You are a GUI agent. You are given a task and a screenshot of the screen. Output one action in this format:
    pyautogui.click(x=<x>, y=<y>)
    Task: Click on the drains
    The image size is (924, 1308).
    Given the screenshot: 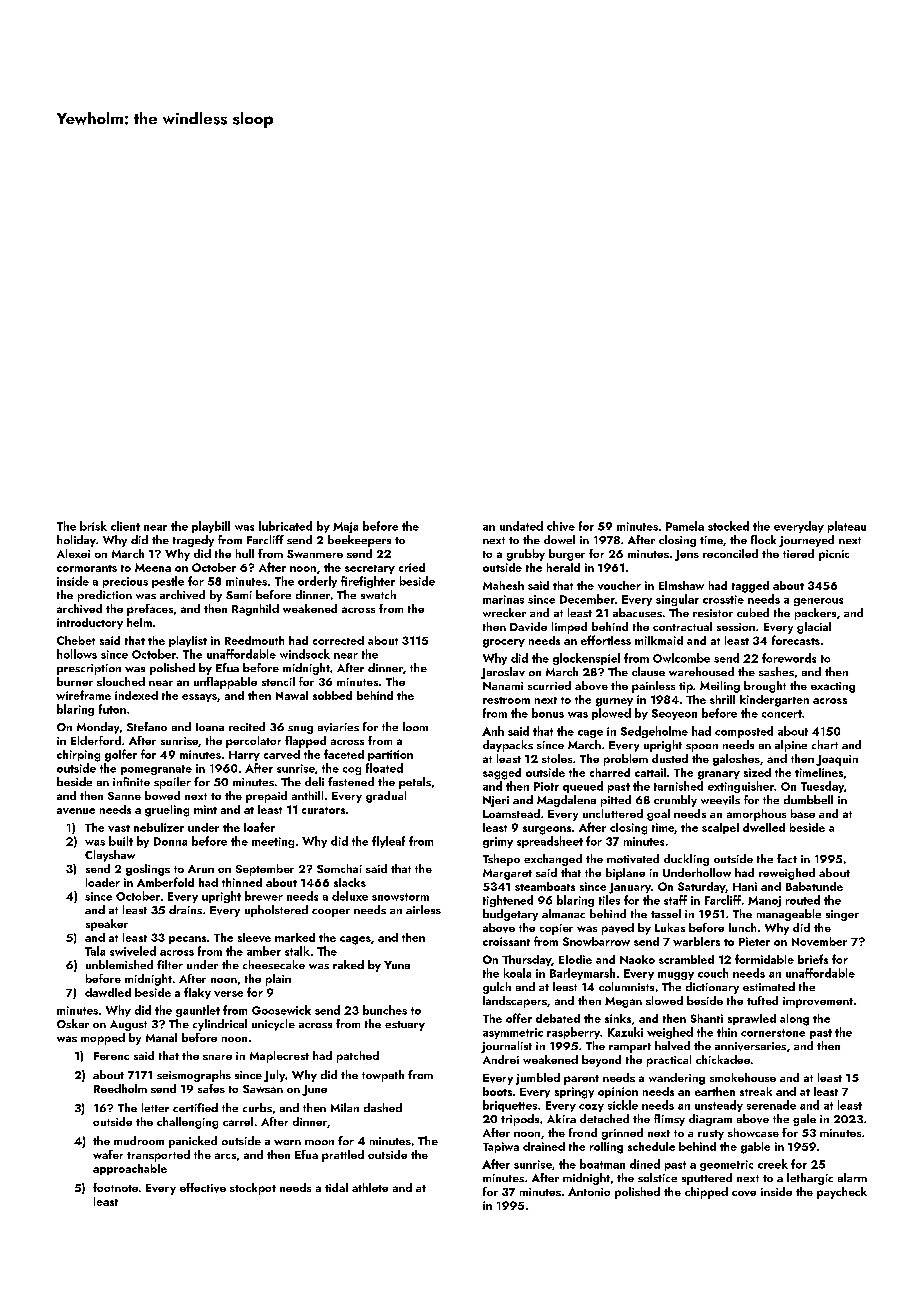 What is the action you would take?
    pyautogui.click(x=185, y=909)
